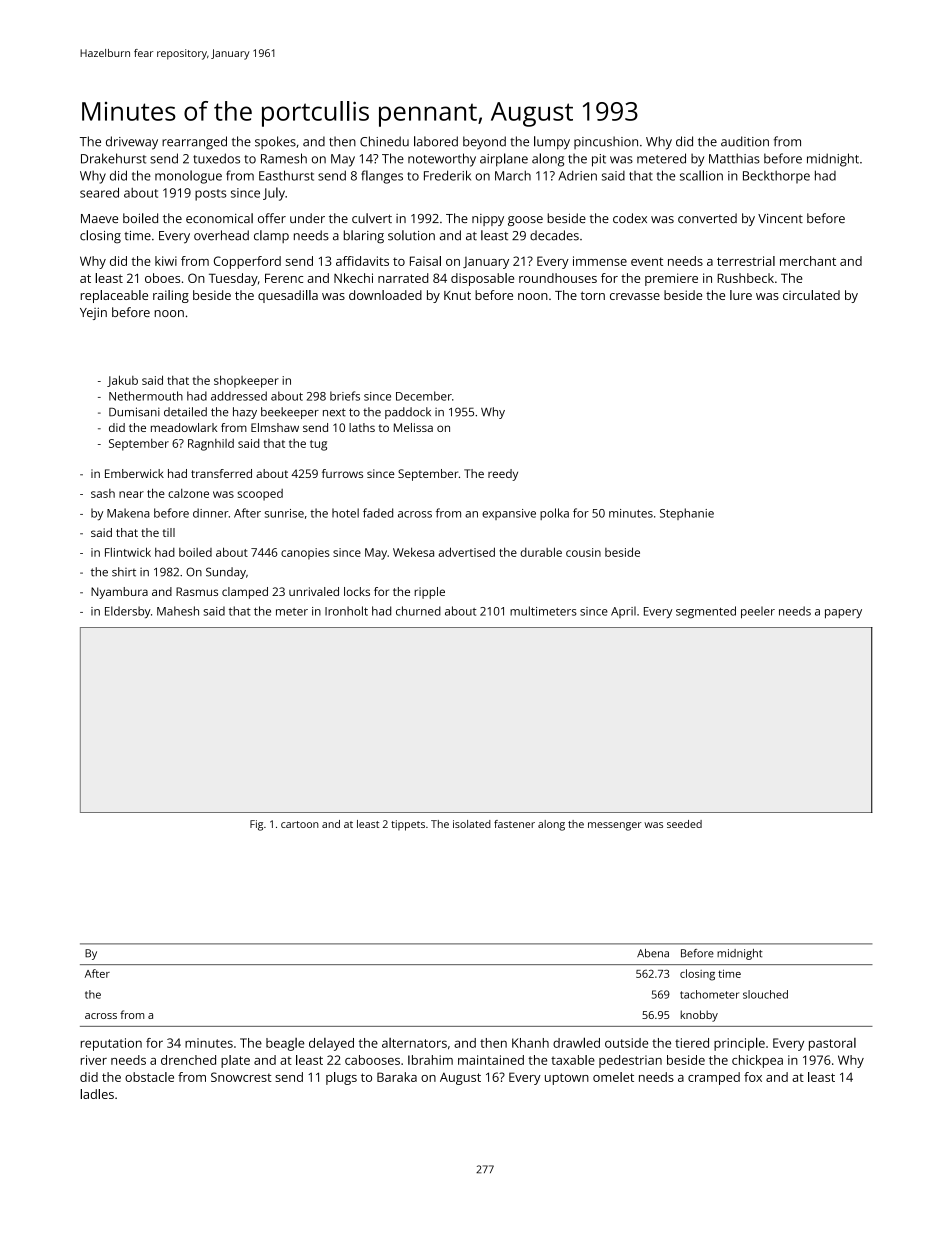  I want to click on beagle, so click(285, 1044).
